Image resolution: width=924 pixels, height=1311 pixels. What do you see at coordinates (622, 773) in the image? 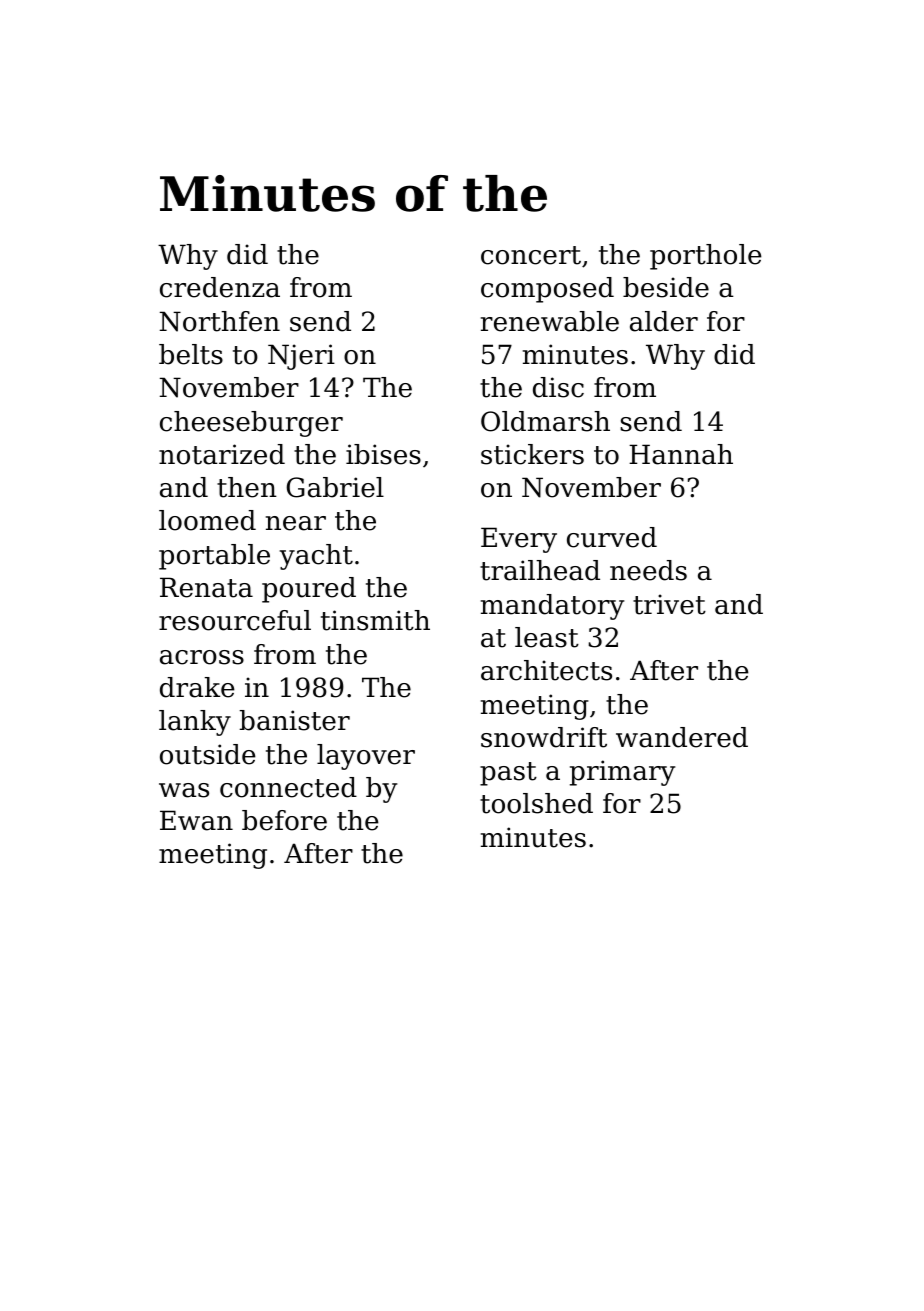
I see `primary` at bounding box center [622, 773].
